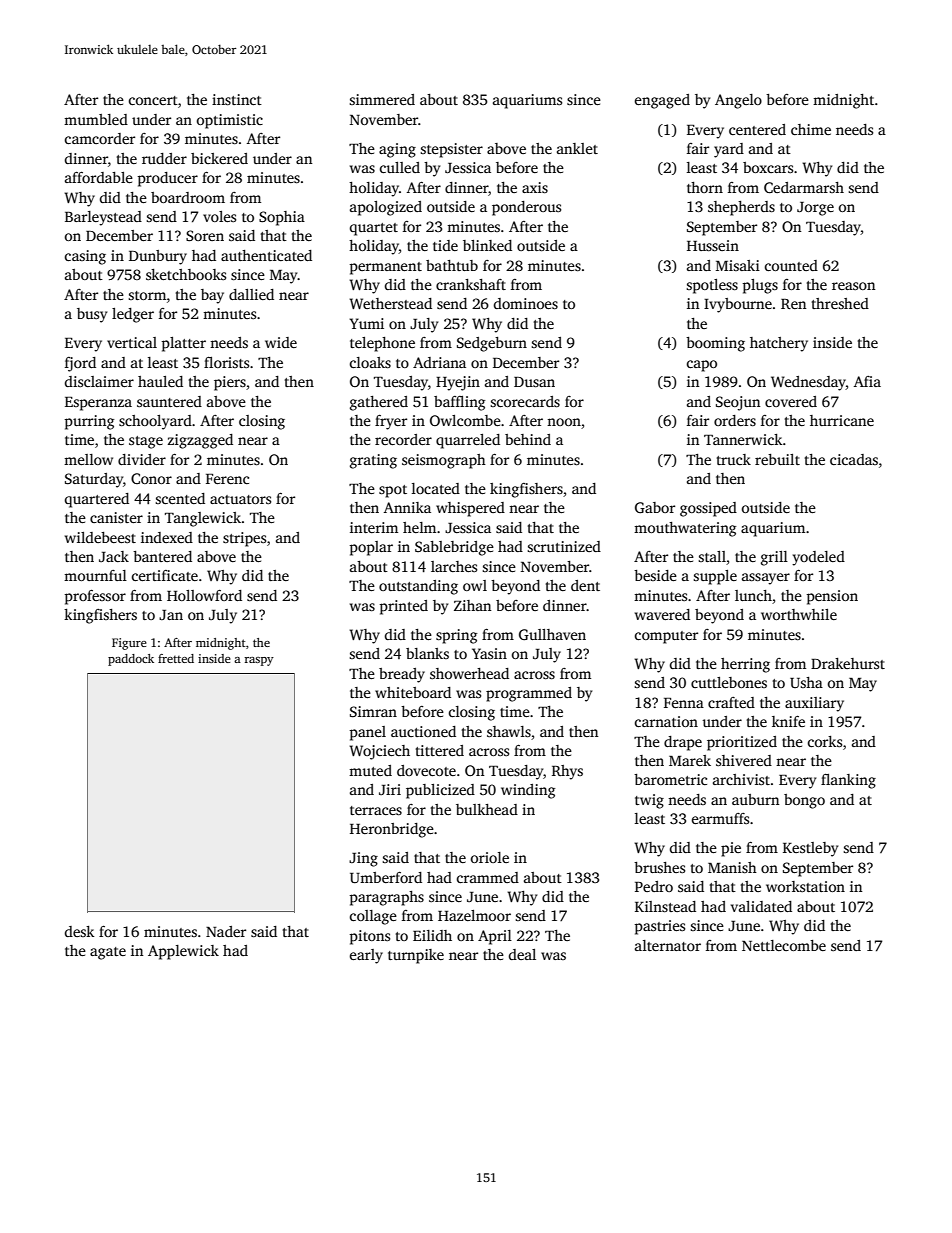 This image has height=1233, width=952. Describe the element at coordinates (784, 945) in the image. I see `Nettlecombe` at that location.
